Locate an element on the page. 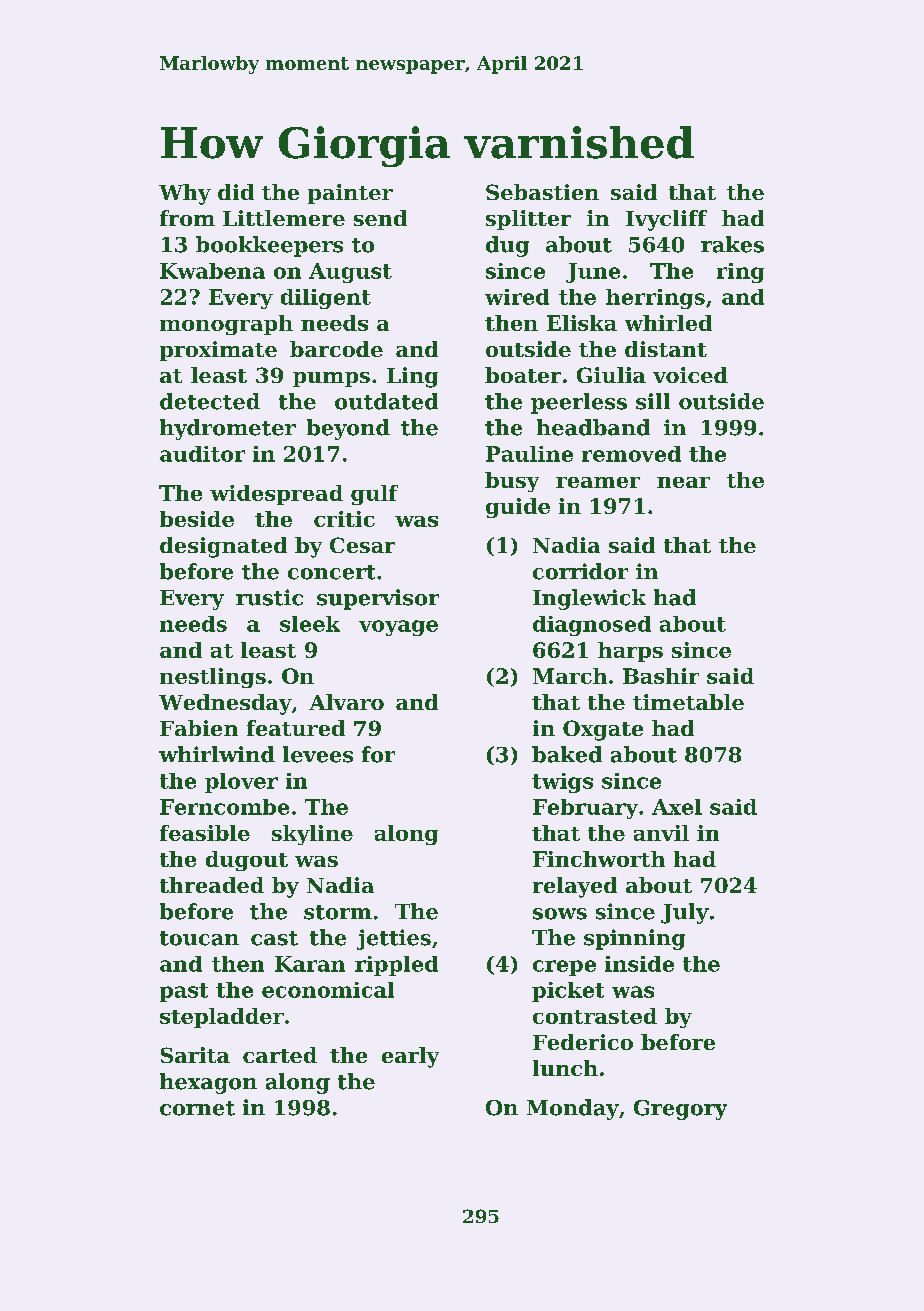 Image resolution: width=924 pixels, height=1311 pixels. Eliska is located at coordinates (582, 323).
